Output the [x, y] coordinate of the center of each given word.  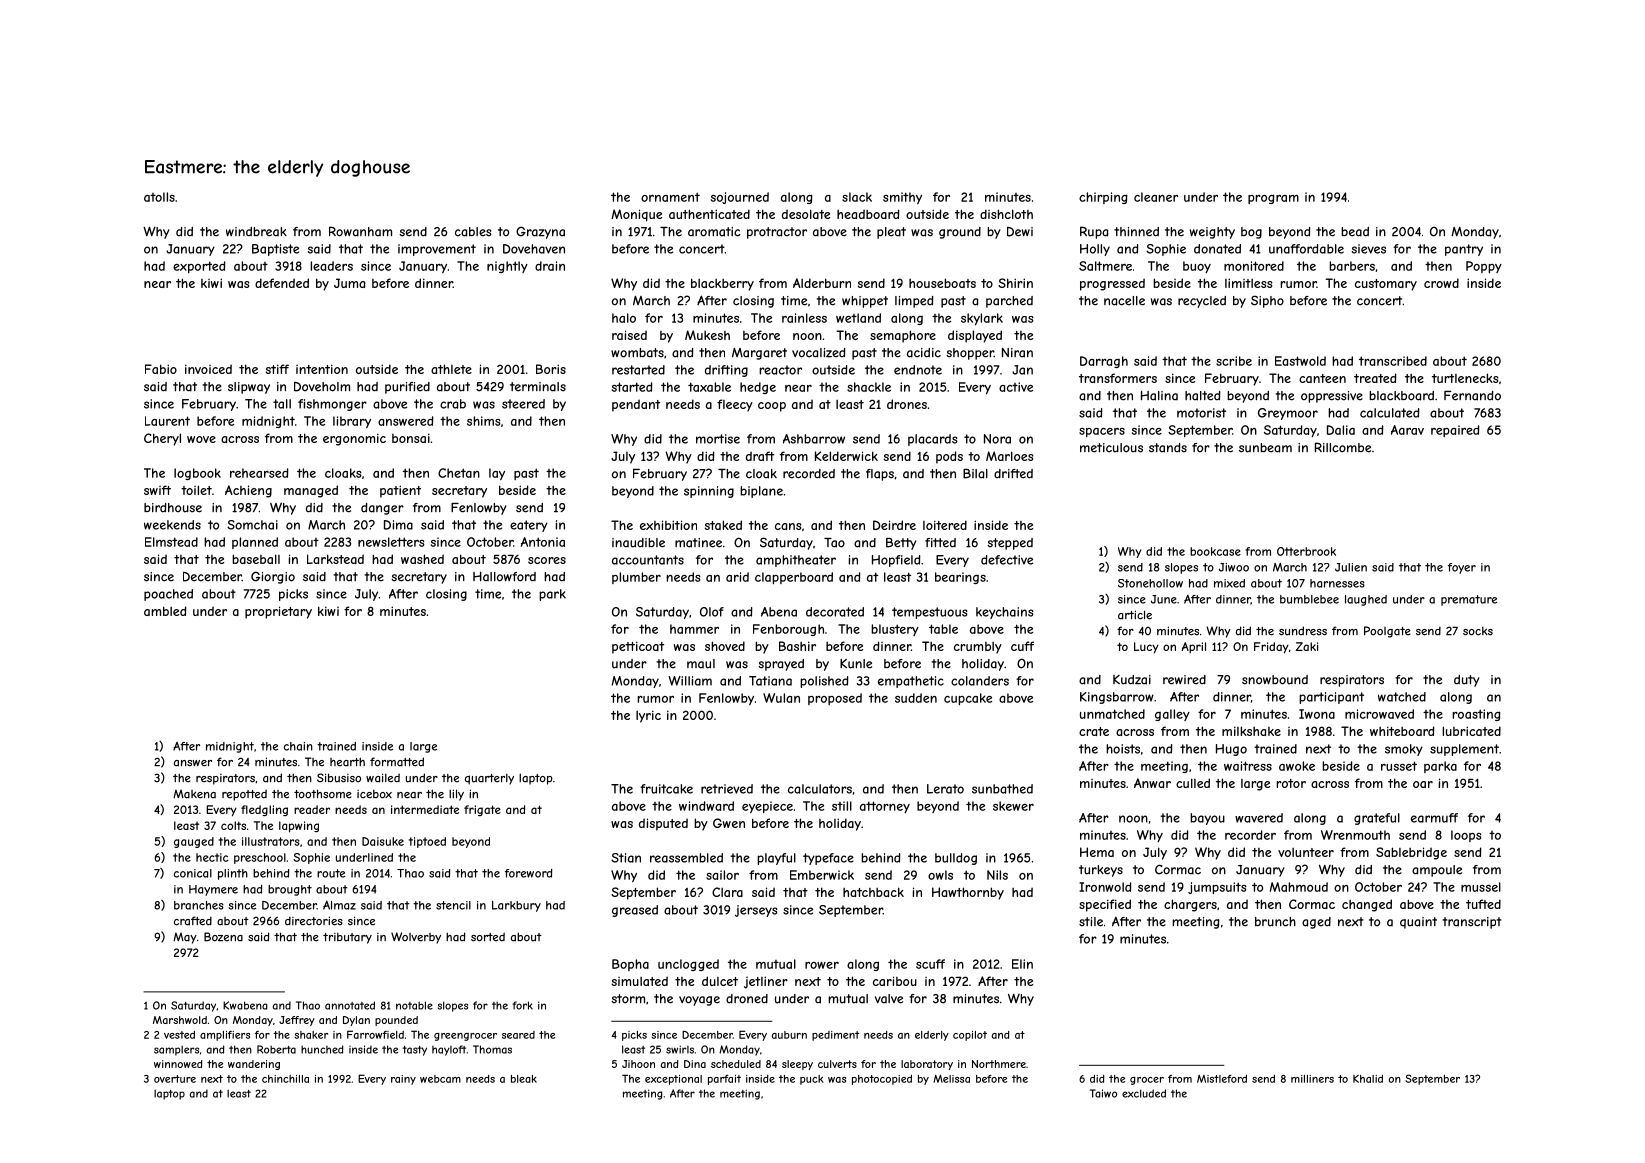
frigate [482, 810]
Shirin [1015, 283]
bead [1355, 232]
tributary [347, 938]
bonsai [411, 438]
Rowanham [360, 231]
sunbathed [1002, 789]
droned [747, 999]
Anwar [1152, 783]
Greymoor [1288, 414]
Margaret [759, 354]
